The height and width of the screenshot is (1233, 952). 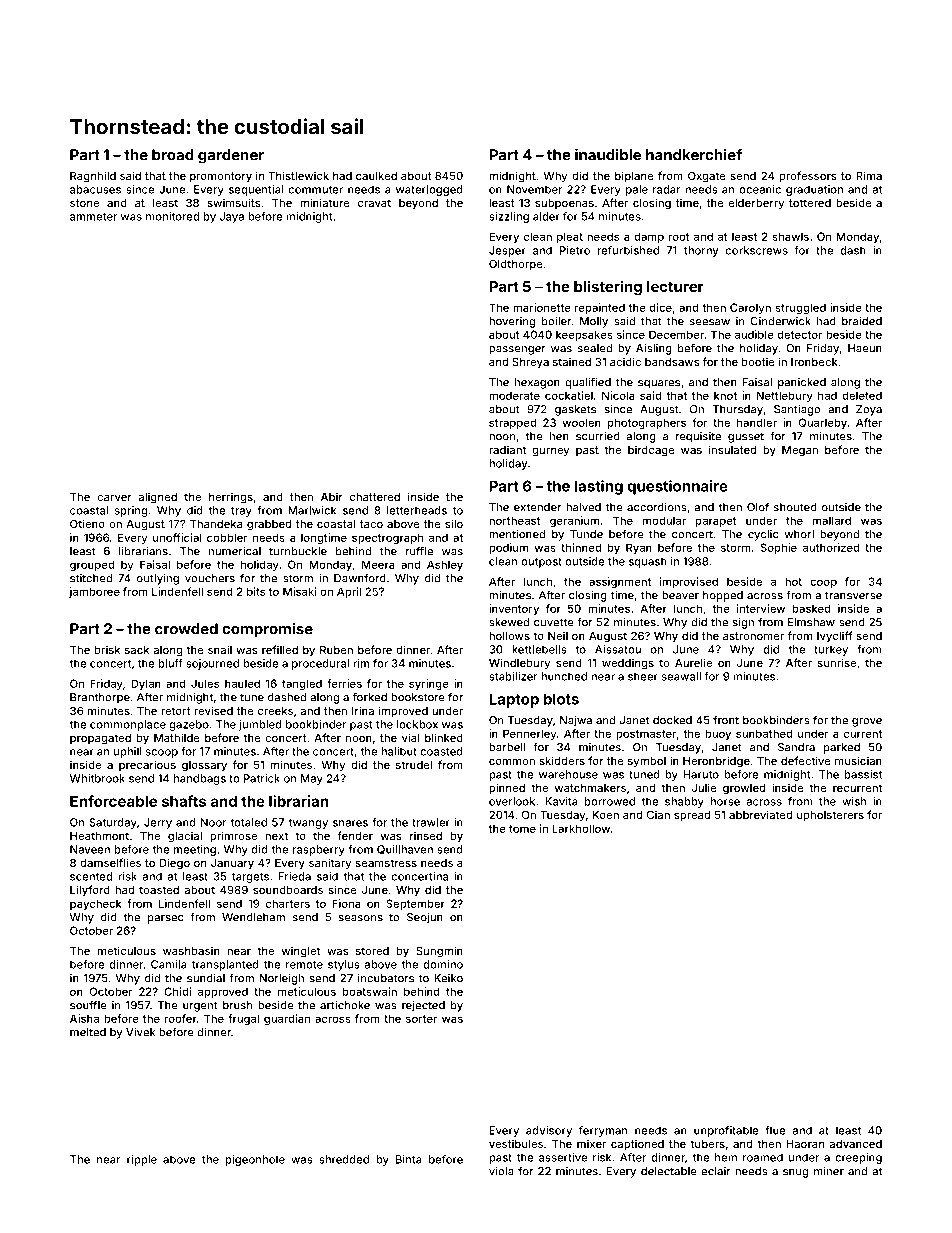 What do you see at coordinates (775, 1130) in the screenshot?
I see `flue` at bounding box center [775, 1130].
